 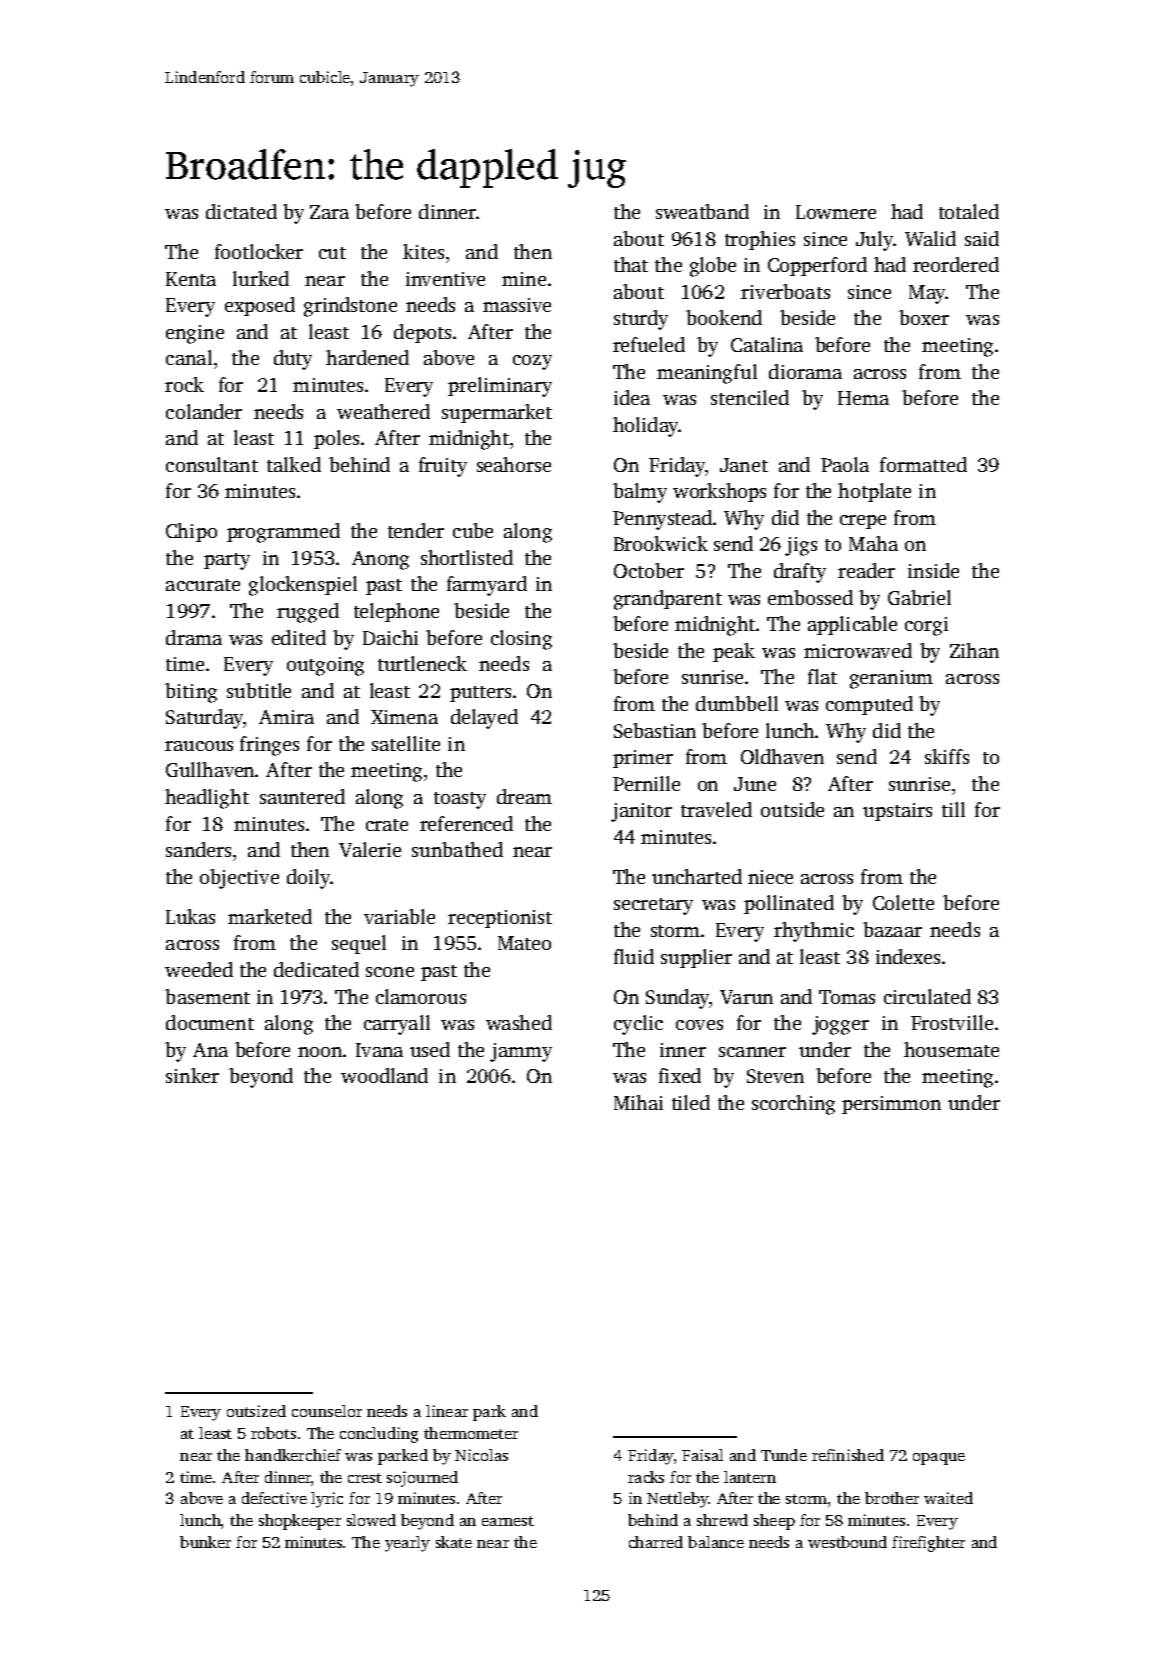 I want to click on Hema, so click(x=863, y=398).
